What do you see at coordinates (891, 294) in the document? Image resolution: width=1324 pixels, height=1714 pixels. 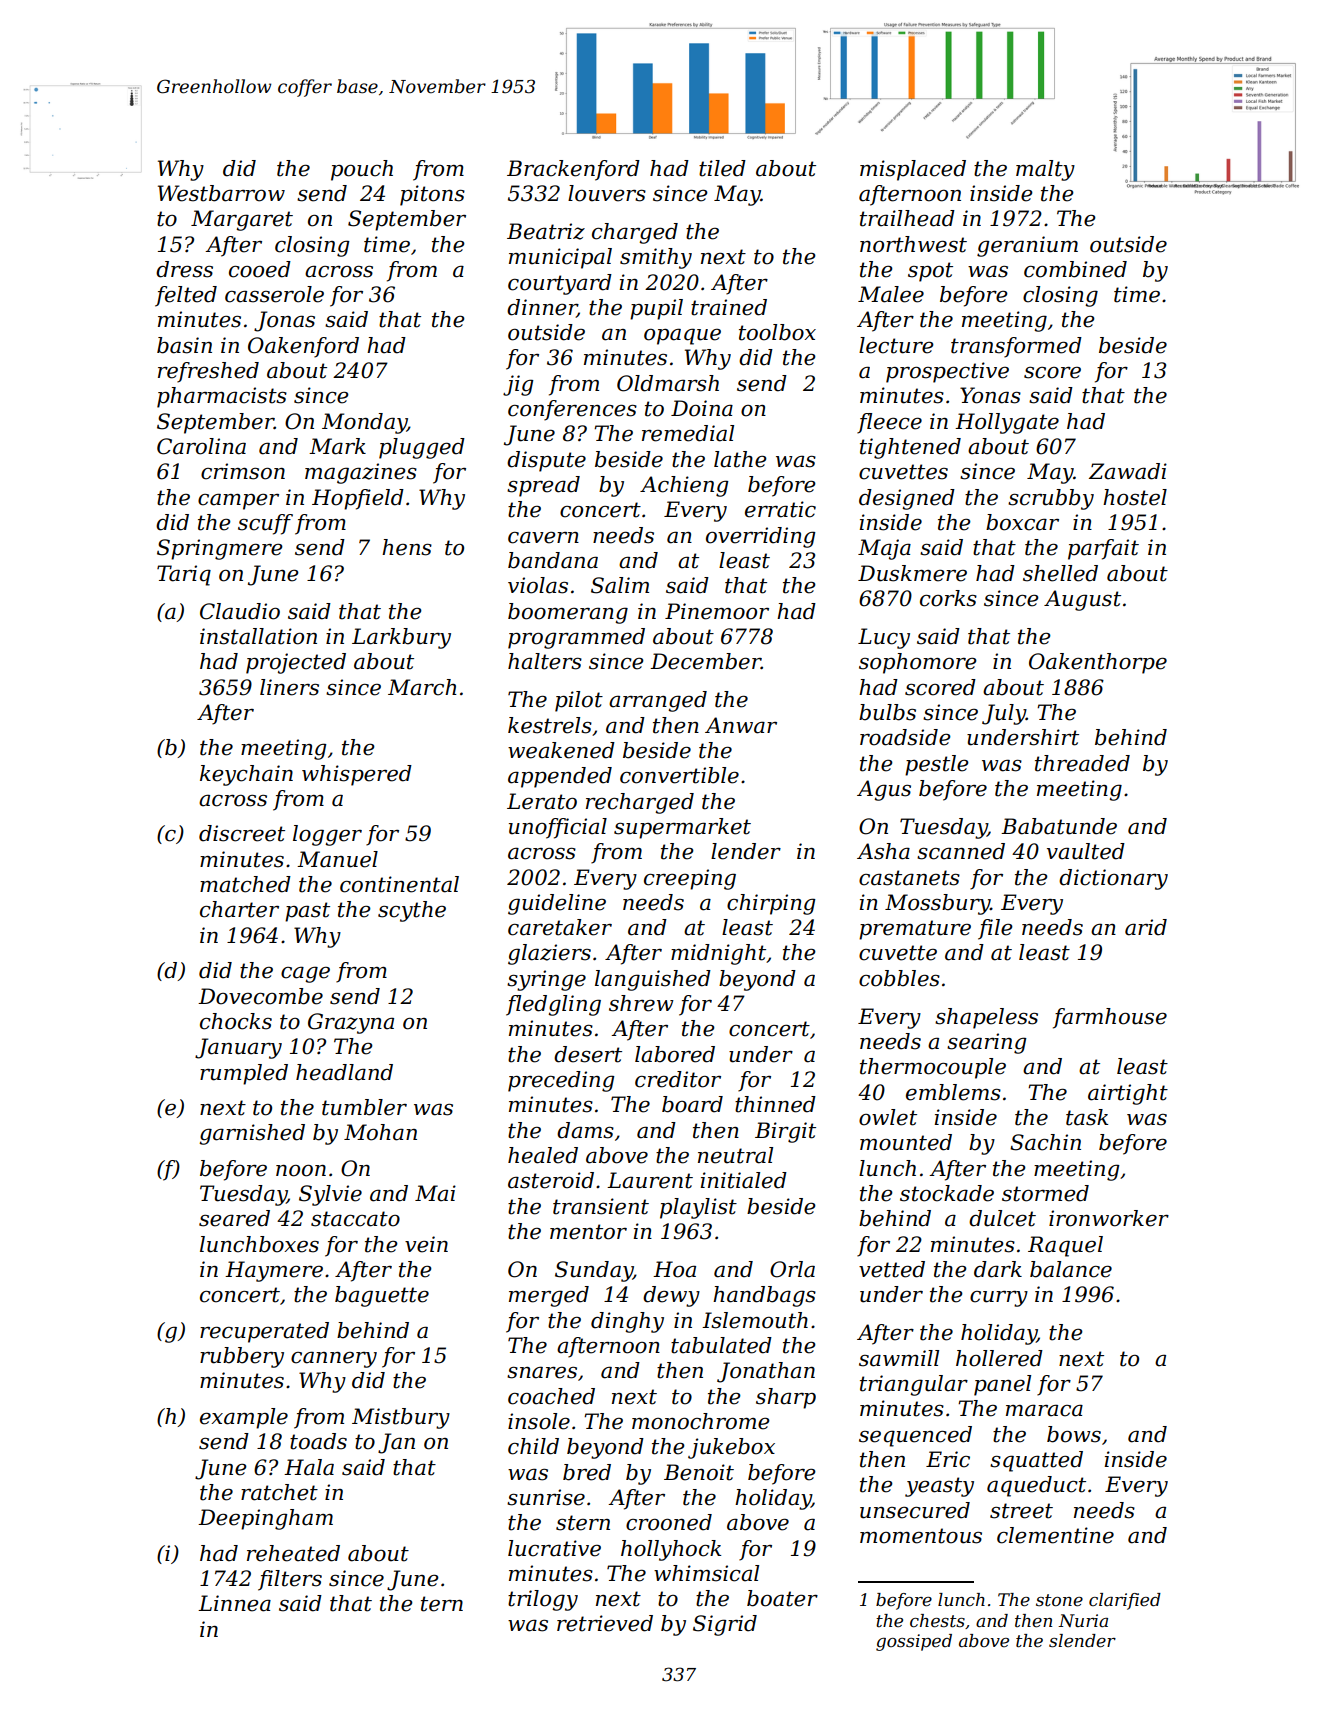 I see `Malee` at bounding box center [891, 294].
